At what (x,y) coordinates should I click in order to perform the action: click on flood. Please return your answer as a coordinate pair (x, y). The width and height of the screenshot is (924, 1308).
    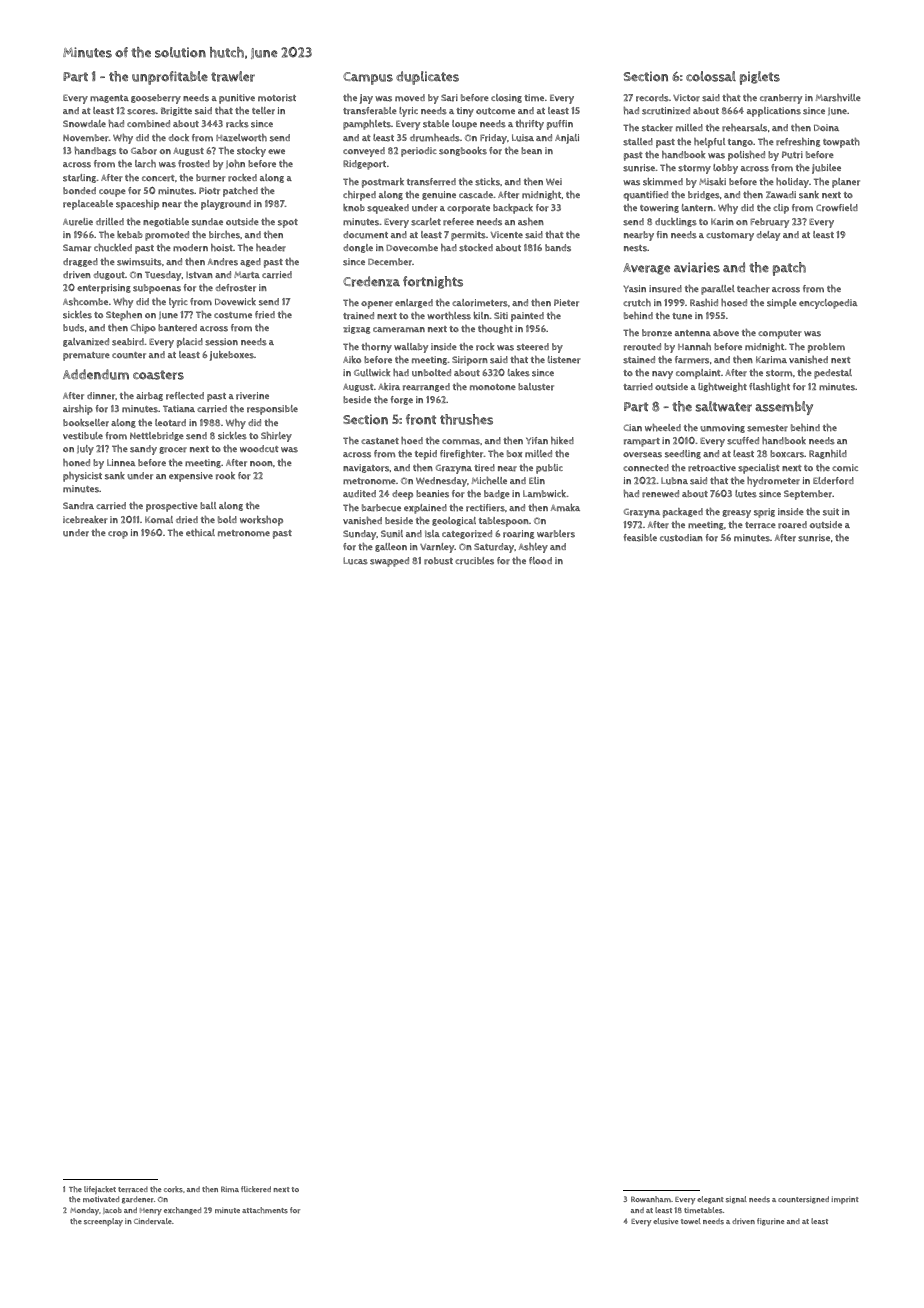
    Looking at the image, I should click on (540, 560).
